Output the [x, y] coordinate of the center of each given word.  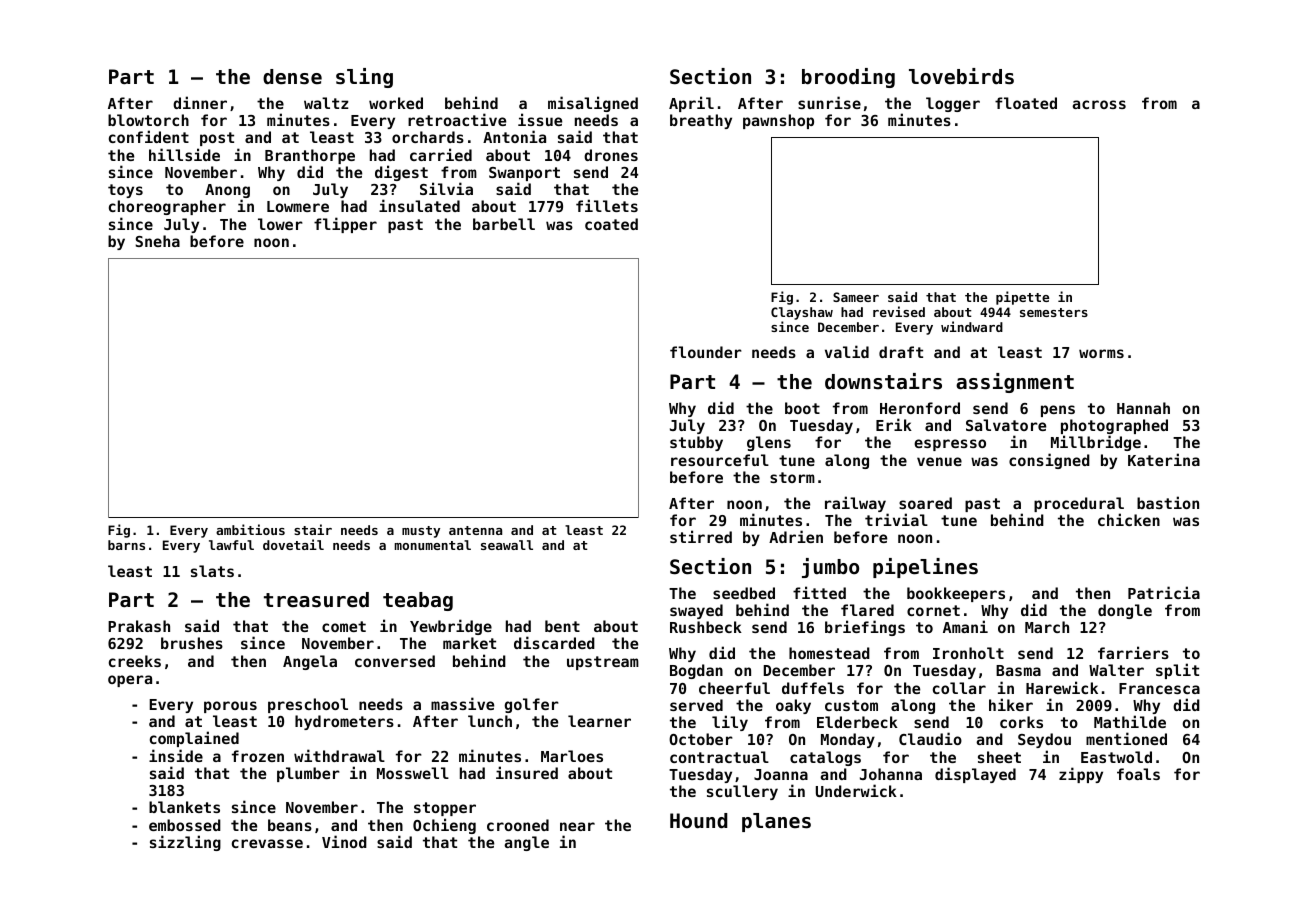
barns [126, 545]
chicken [1129, 519]
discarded [554, 642]
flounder [706, 352]
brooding [848, 78]
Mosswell [413, 773]
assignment [1015, 383]
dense [292, 77]
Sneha [157, 241]
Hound [699, 821]
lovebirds [961, 76]
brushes [192, 643]
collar [959, 688]
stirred [701, 536]
